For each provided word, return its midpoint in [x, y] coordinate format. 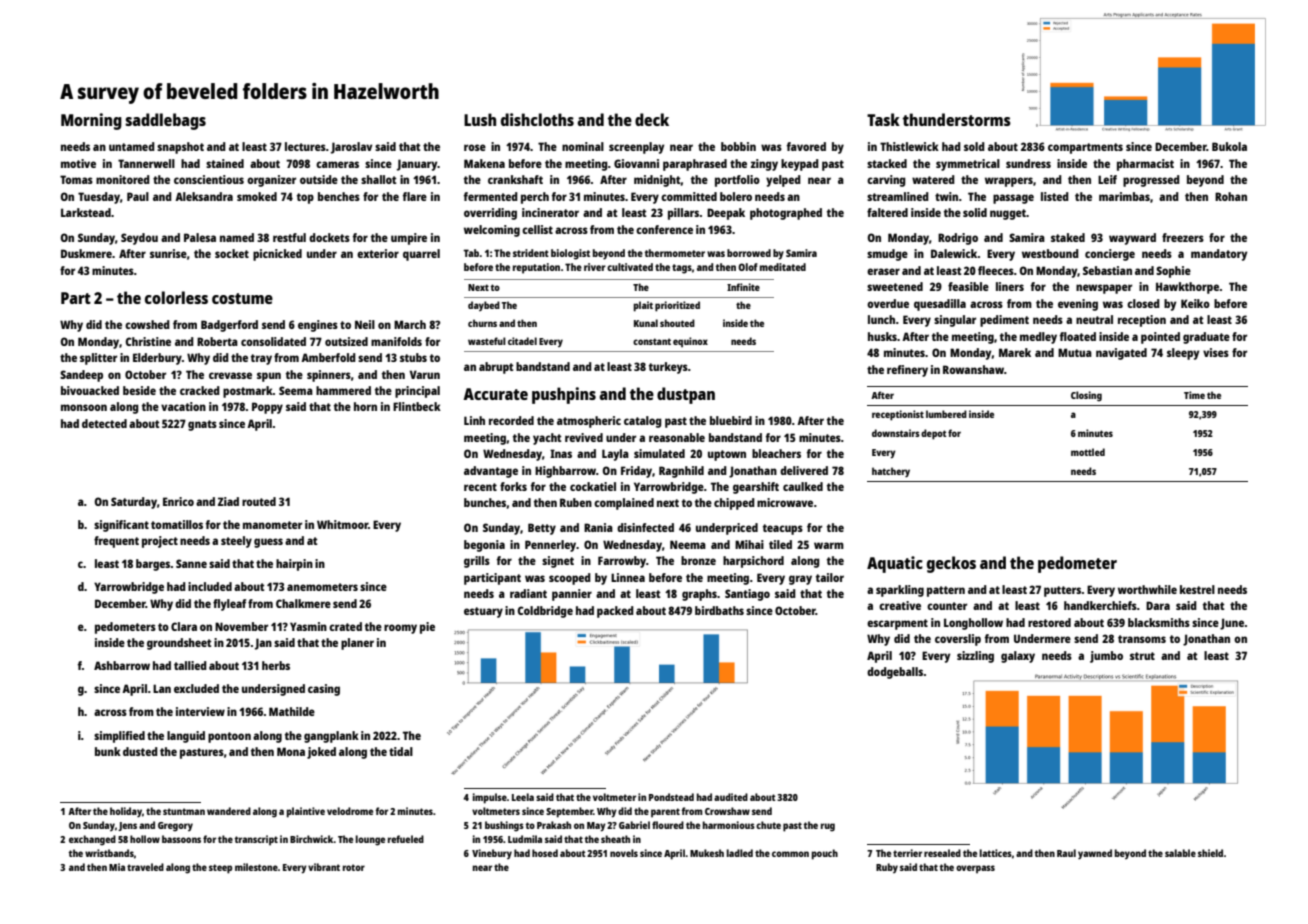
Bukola [1229, 146]
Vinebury [492, 854]
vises [1216, 352]
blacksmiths [1159, 622]
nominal [583, 146]
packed [615, 612]
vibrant [324, 867]
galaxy [1018, 657]
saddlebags [165, 121]
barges [153, 565]
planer [357, 644]
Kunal [646, 323]
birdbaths [719, 610]
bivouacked [90, 390]
